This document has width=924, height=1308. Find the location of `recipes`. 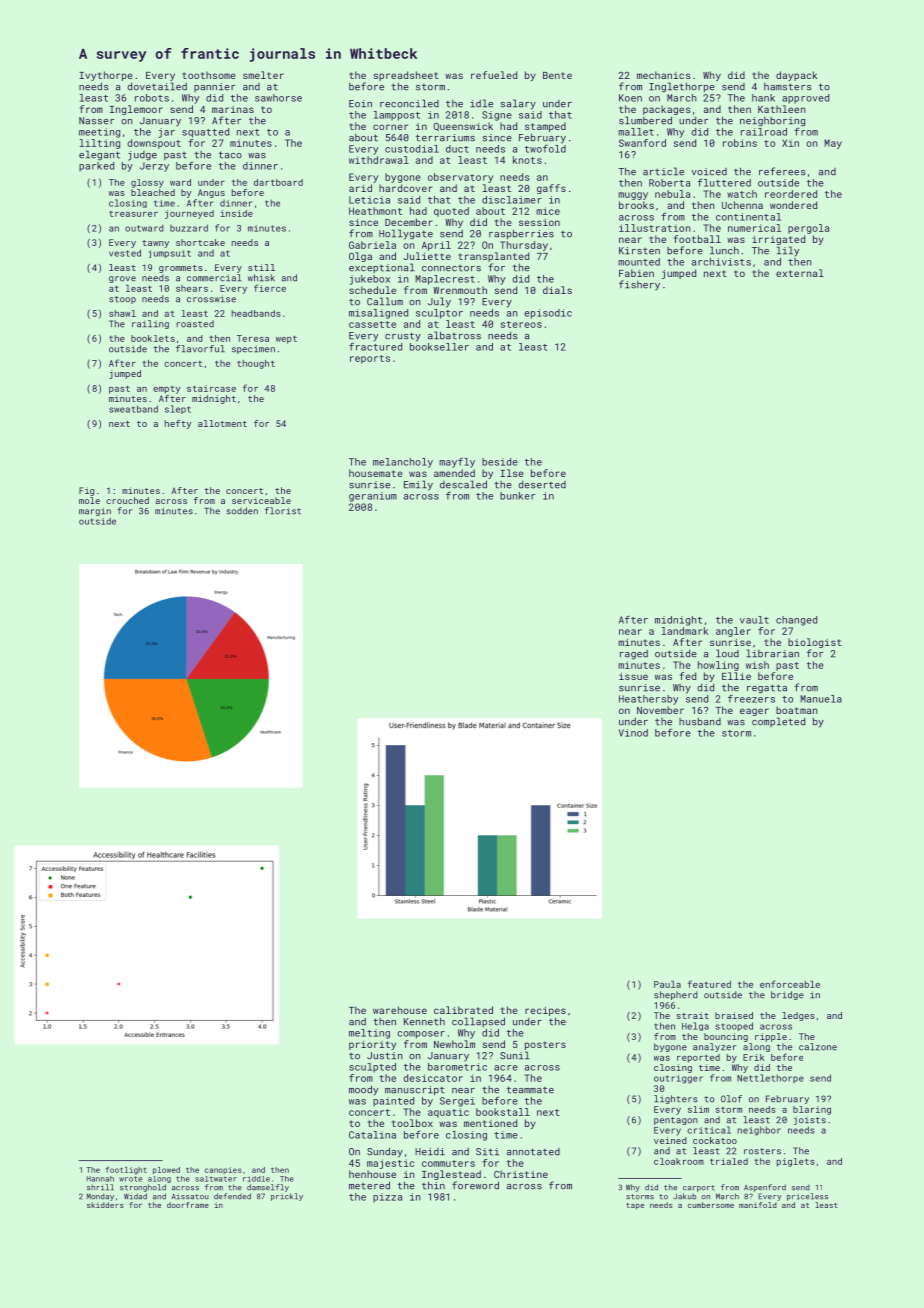

recipes is located at coordinates (545, 1011).
